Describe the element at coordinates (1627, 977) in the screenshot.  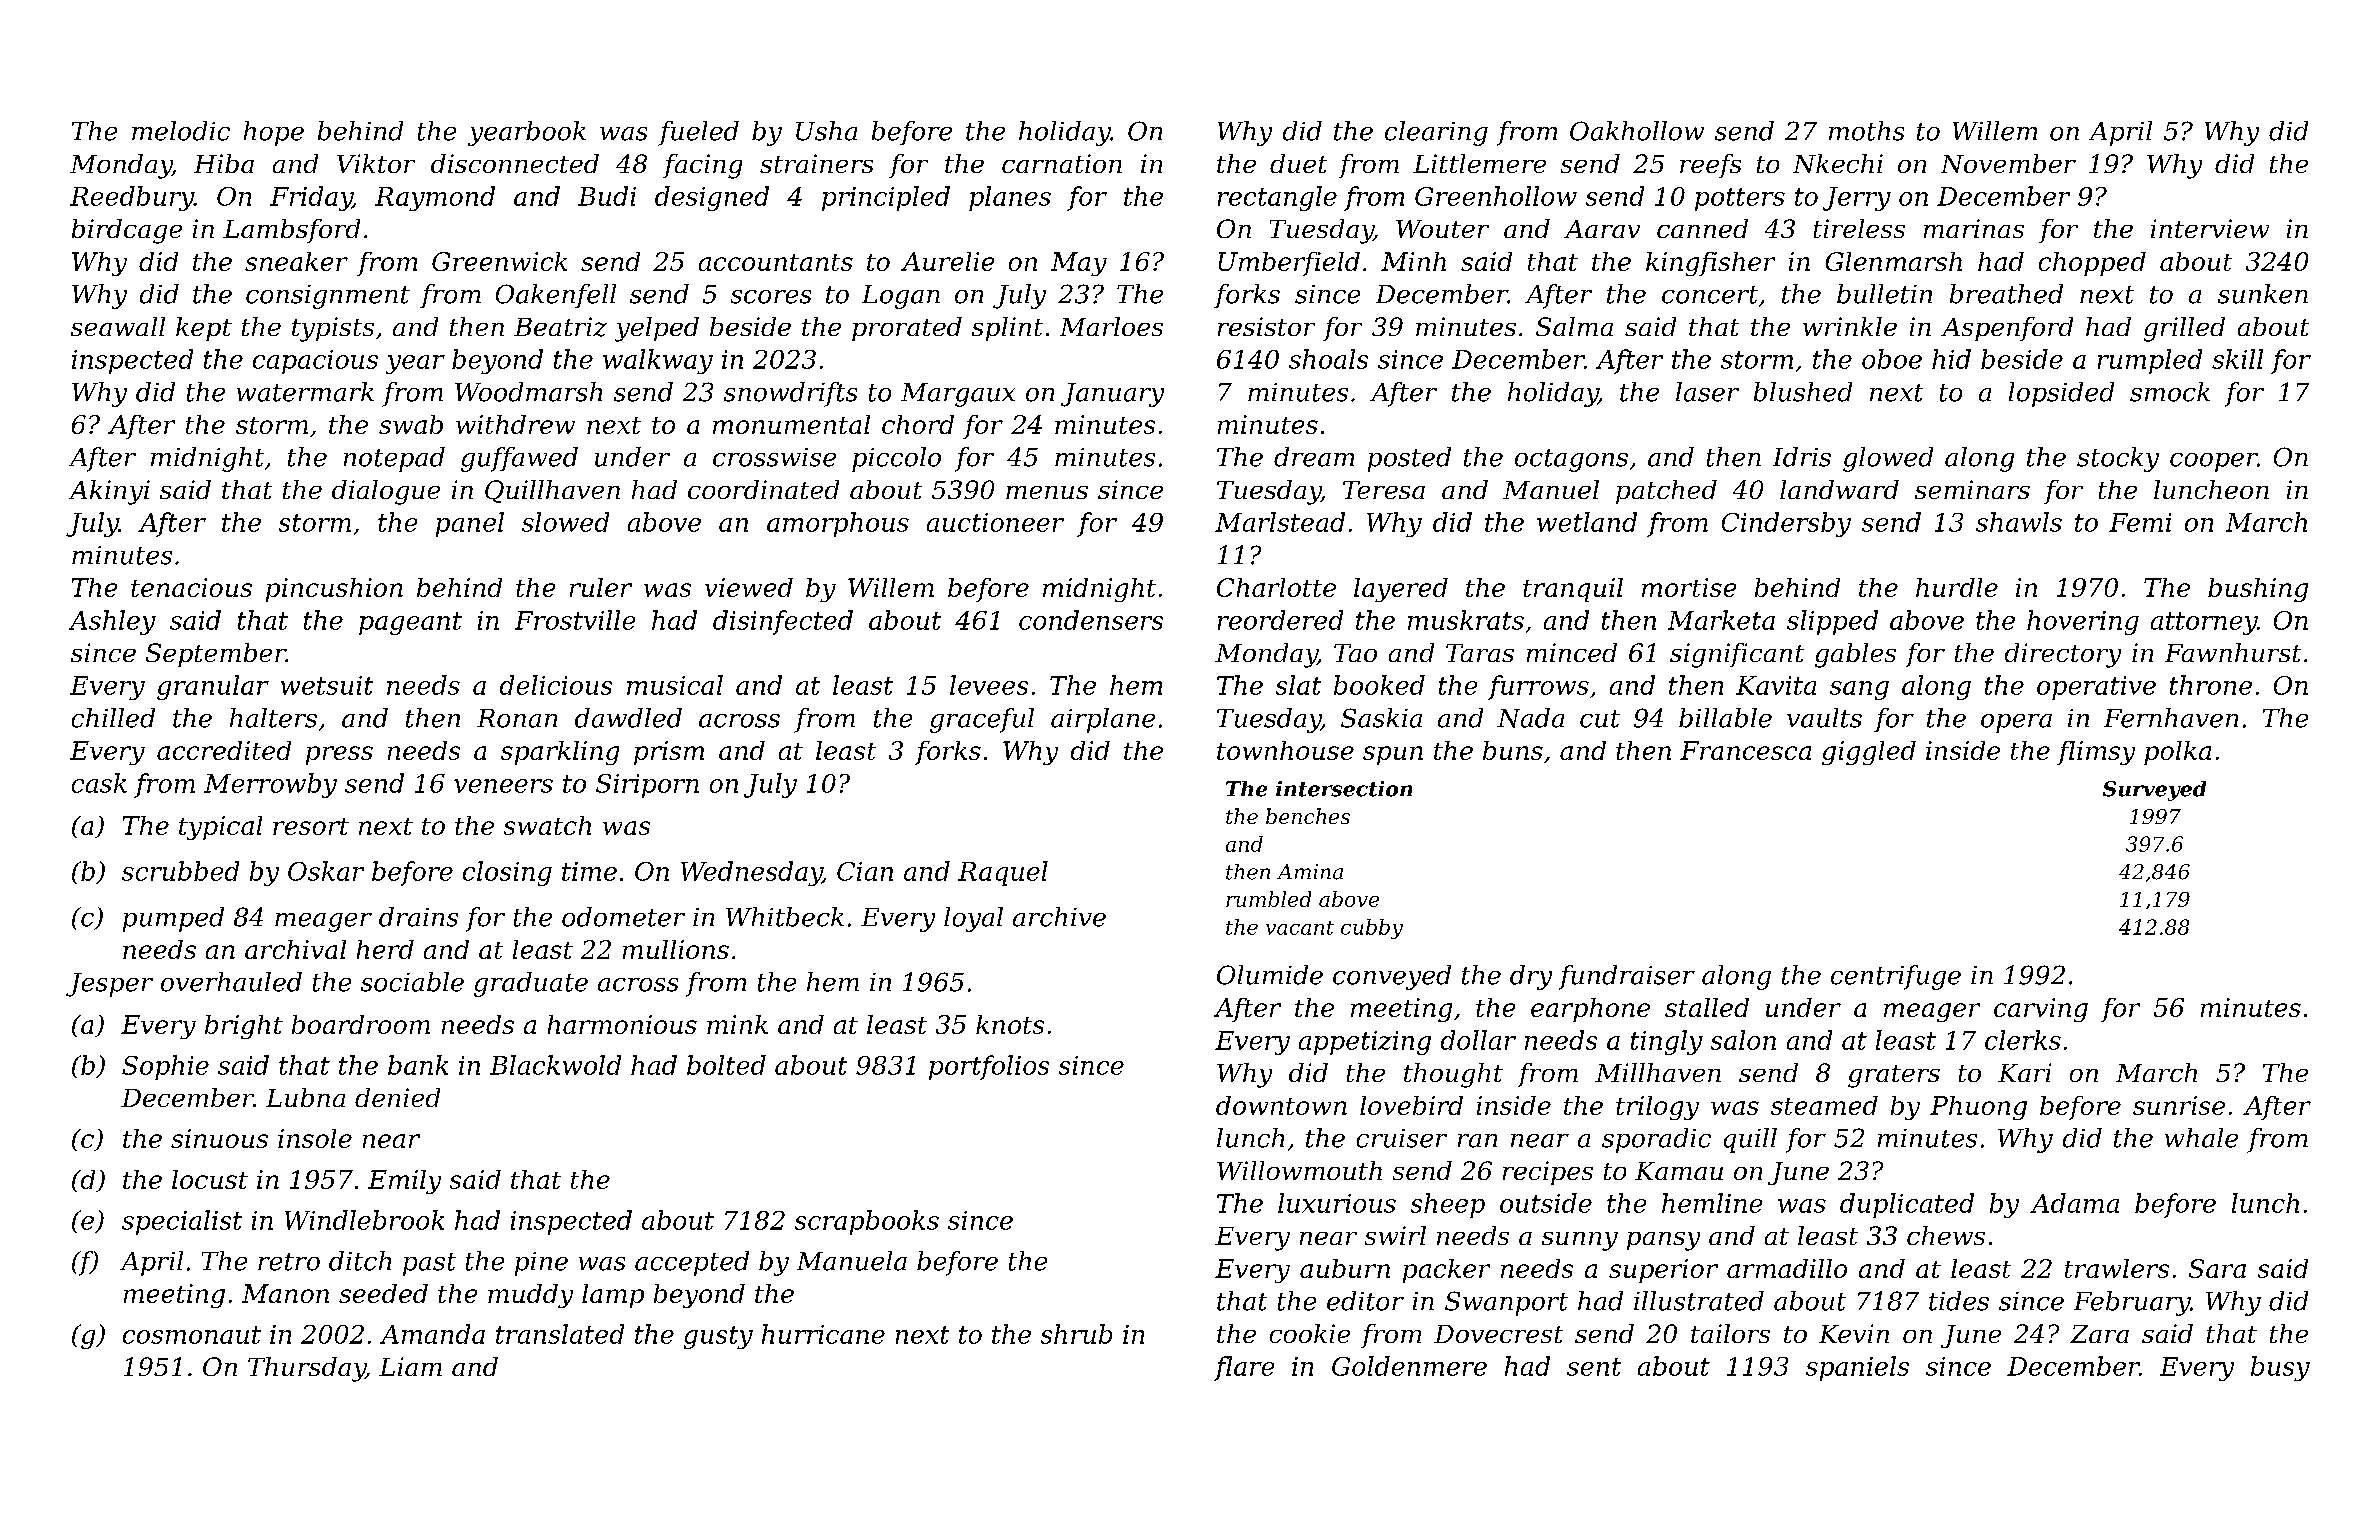
I see `fundraiser` at that location.
